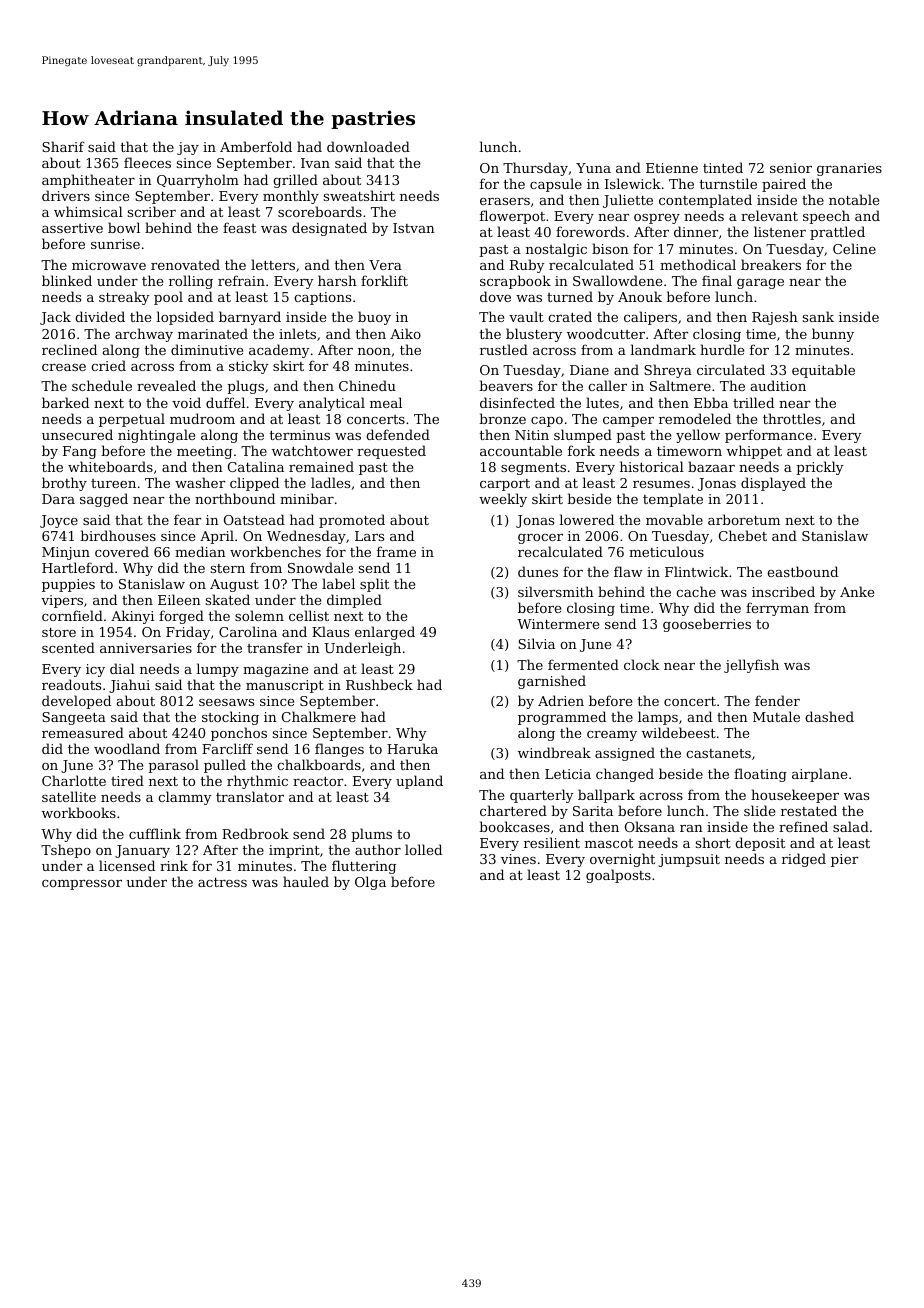 This screenshot has height=1308, width=924. What do you see at coordinates (300, 435) in the screenshot?
I see `terminus` at bounding box center [300, 435].
